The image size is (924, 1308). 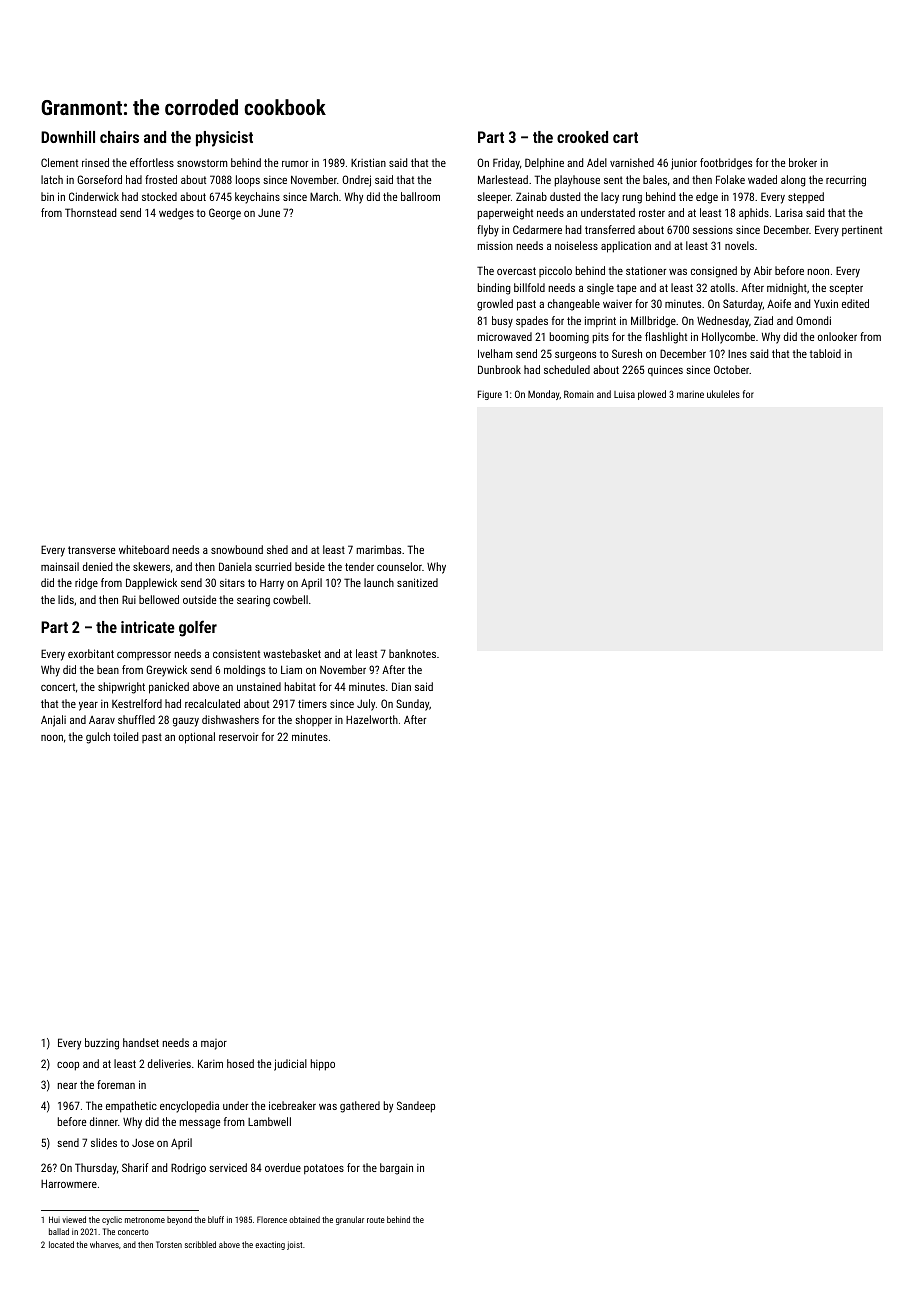 What do you see at coordinates (412, 705) in the page?
I see `Sunday` at bounding box center [412, 705].
